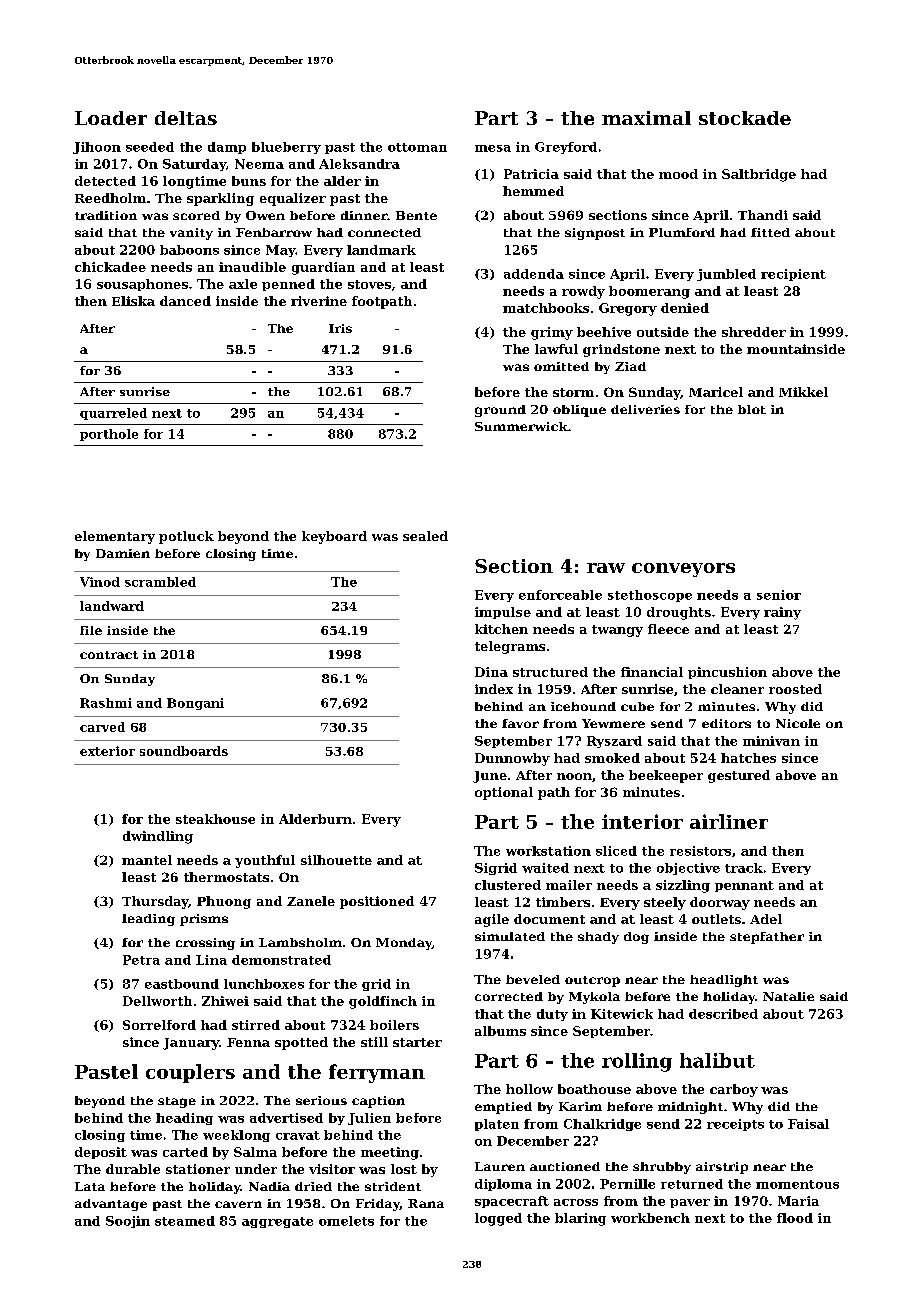 Image resolution: width=924 pixels, height=1308 pixels. I want to click on under, so click(256, 1169).
